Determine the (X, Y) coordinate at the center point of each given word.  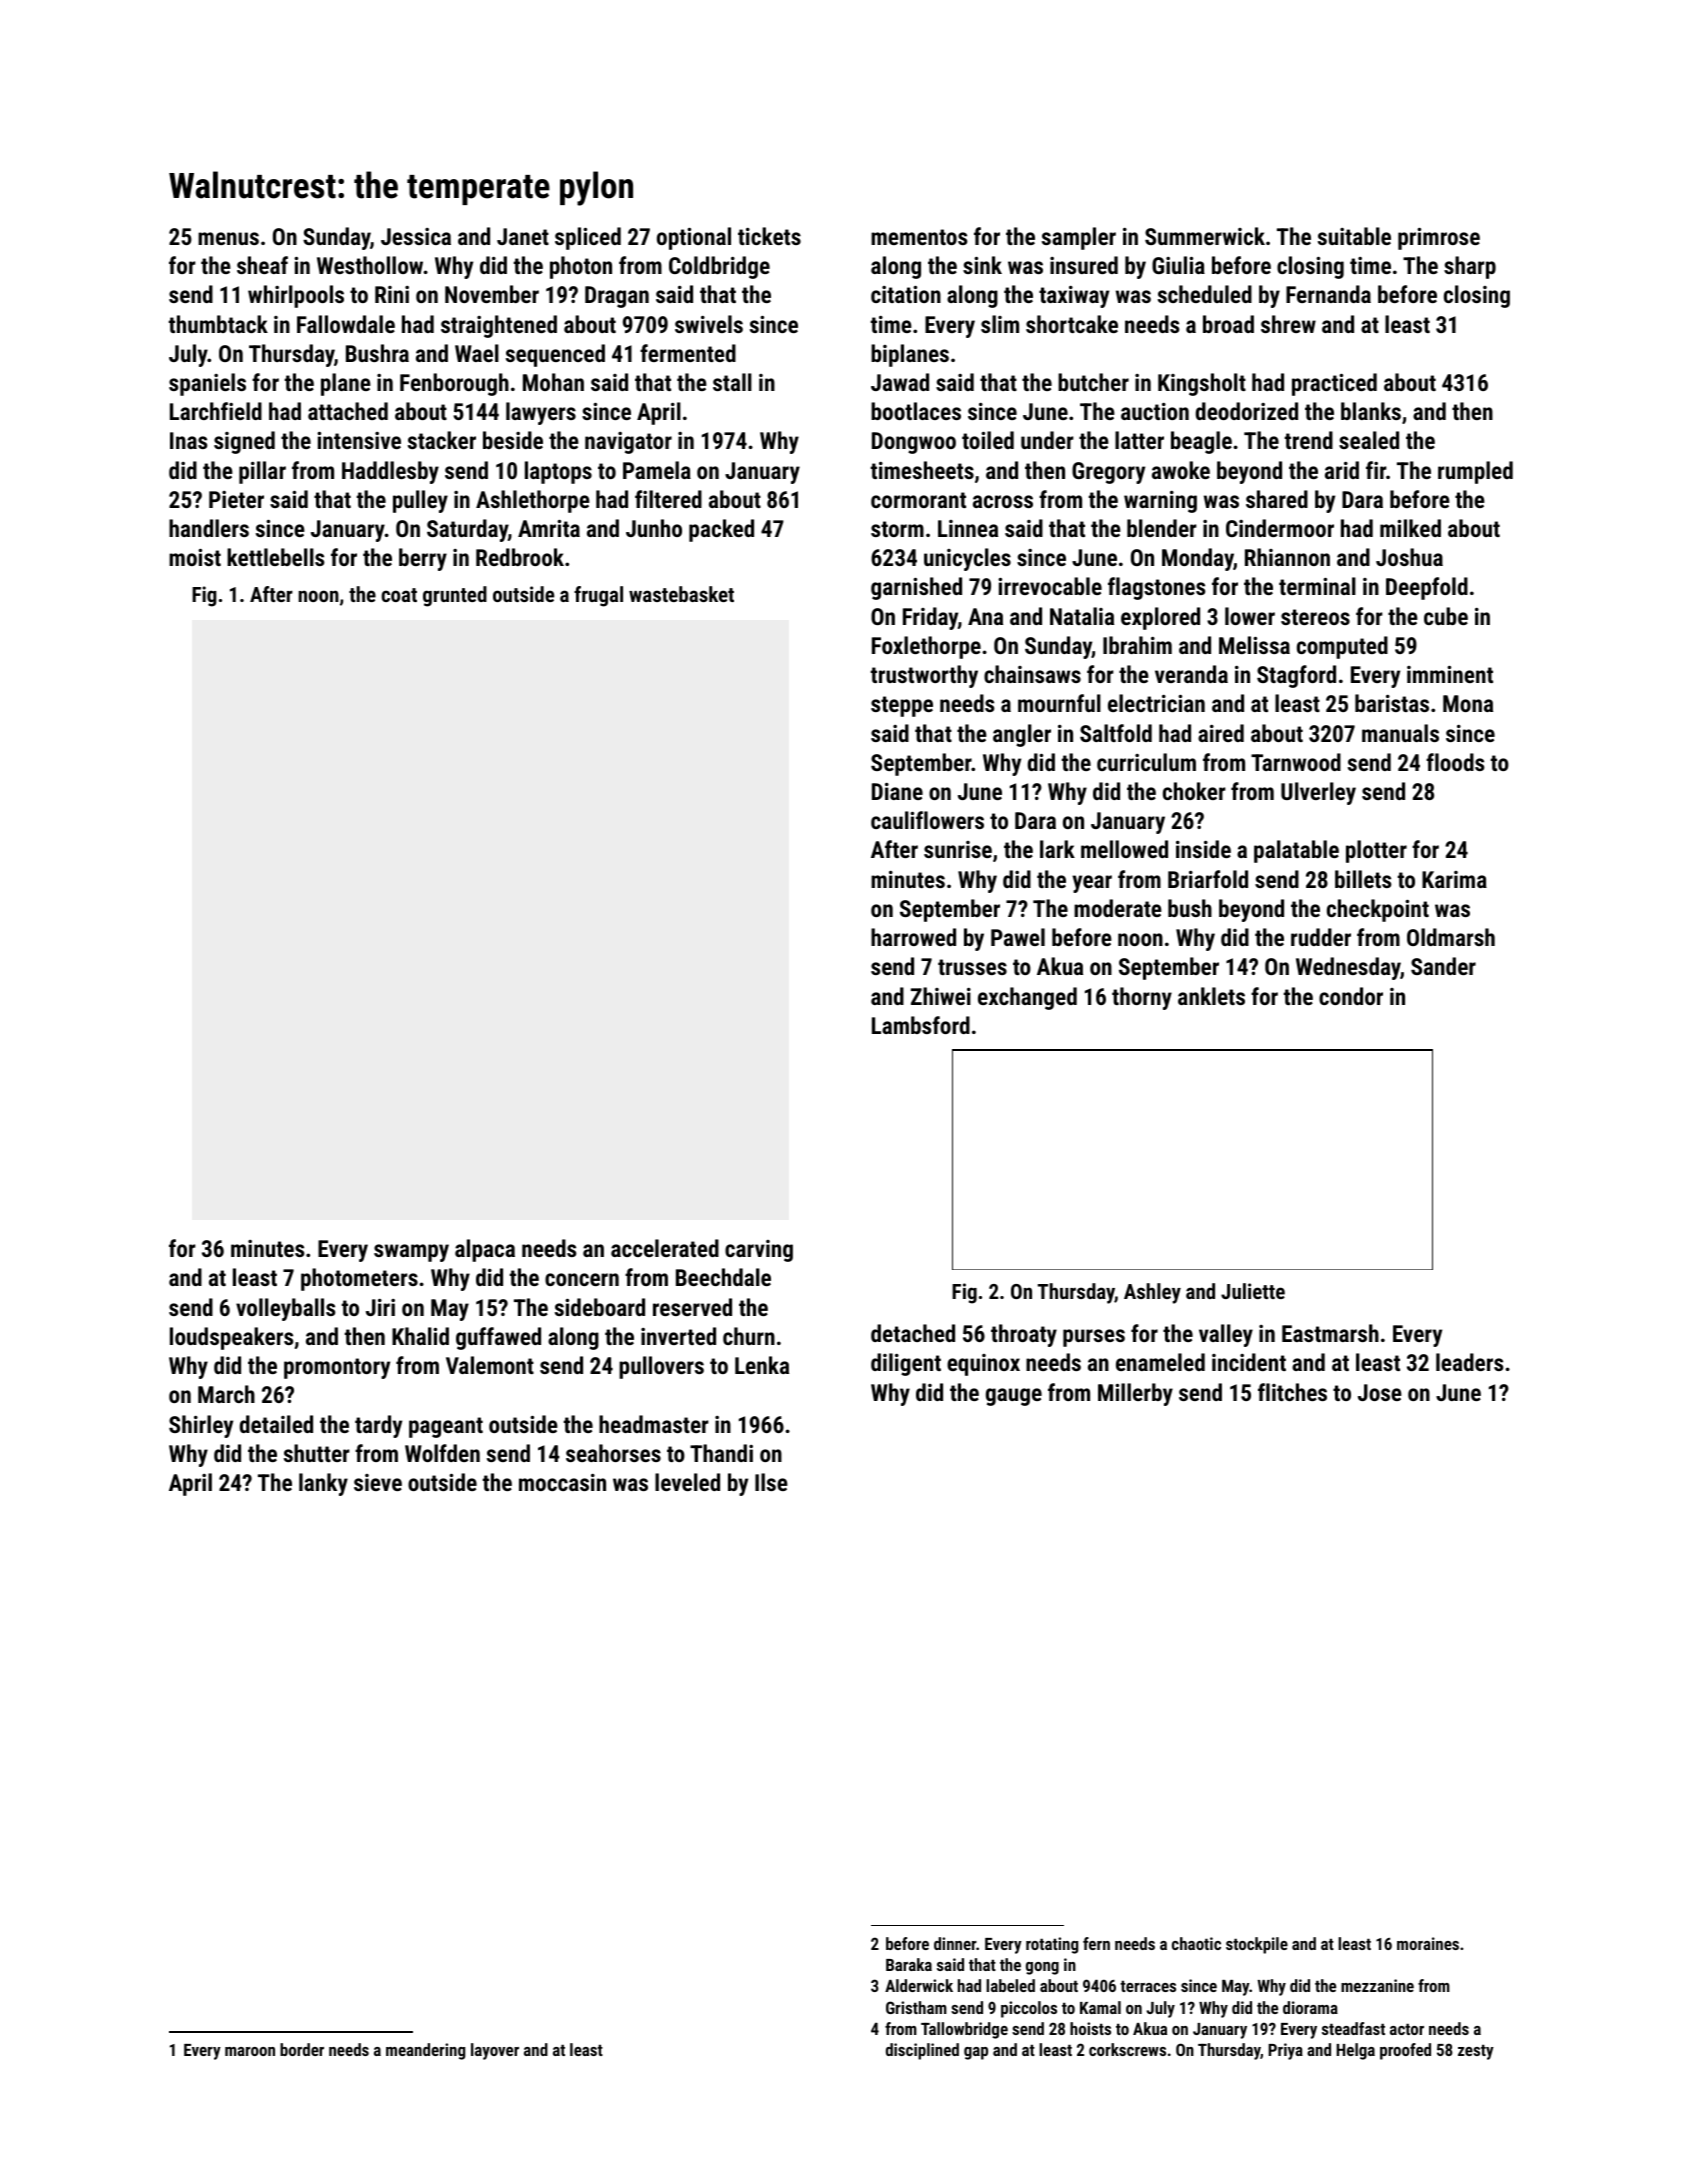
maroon (250, 2051)
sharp (1470, 267)
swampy (411, 1253)
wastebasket (681, 594)
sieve (378, 1482)
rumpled (1475, 472)
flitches (1292, 1392)
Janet (523, 236)
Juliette (1253, 1291)
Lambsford (921, 1025)
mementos (919, 237)
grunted (455, 596)
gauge (1014, 1397)
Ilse (771, 1482)
